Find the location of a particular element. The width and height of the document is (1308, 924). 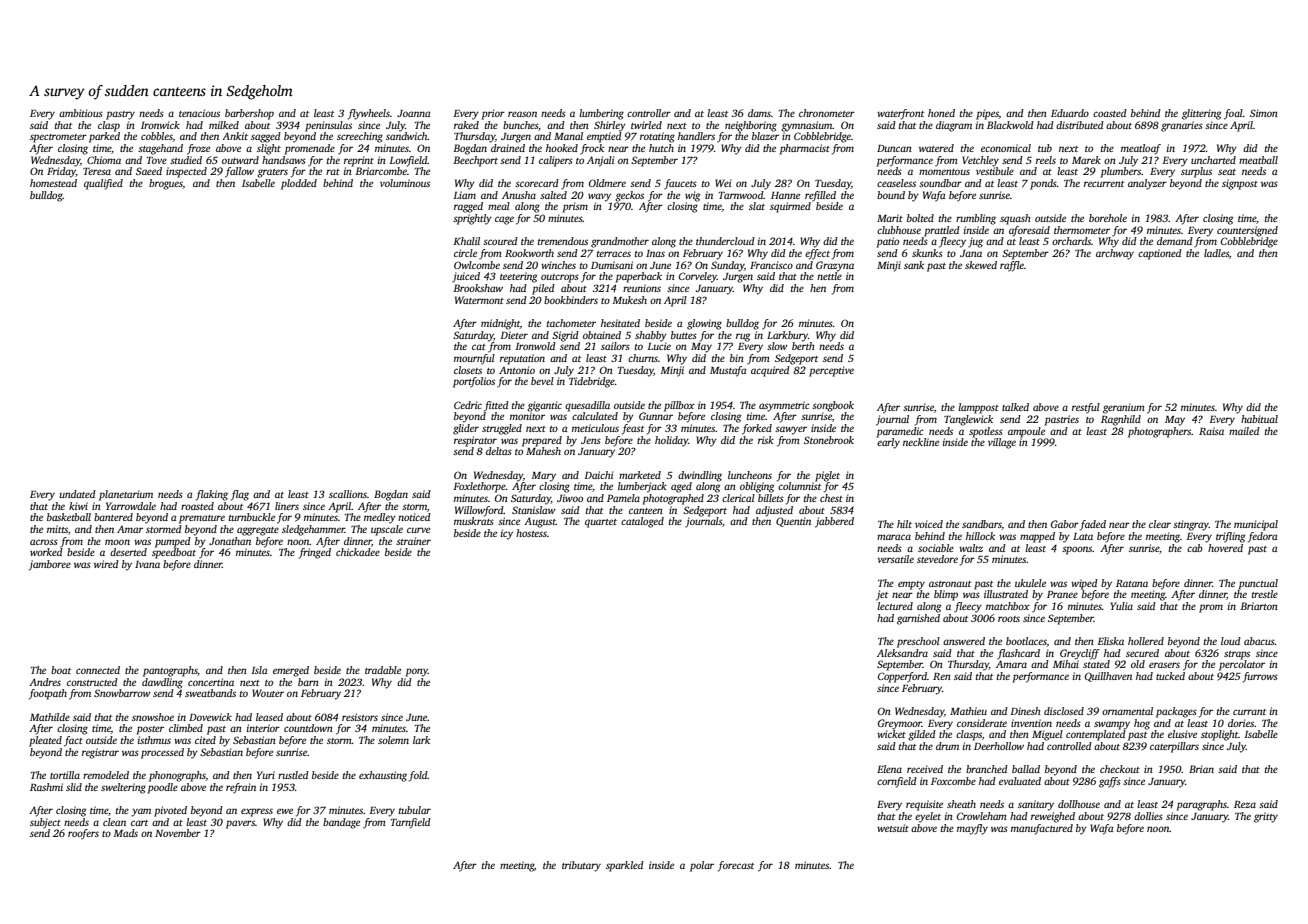

uncharted is located at coordinates (1213, 160).
